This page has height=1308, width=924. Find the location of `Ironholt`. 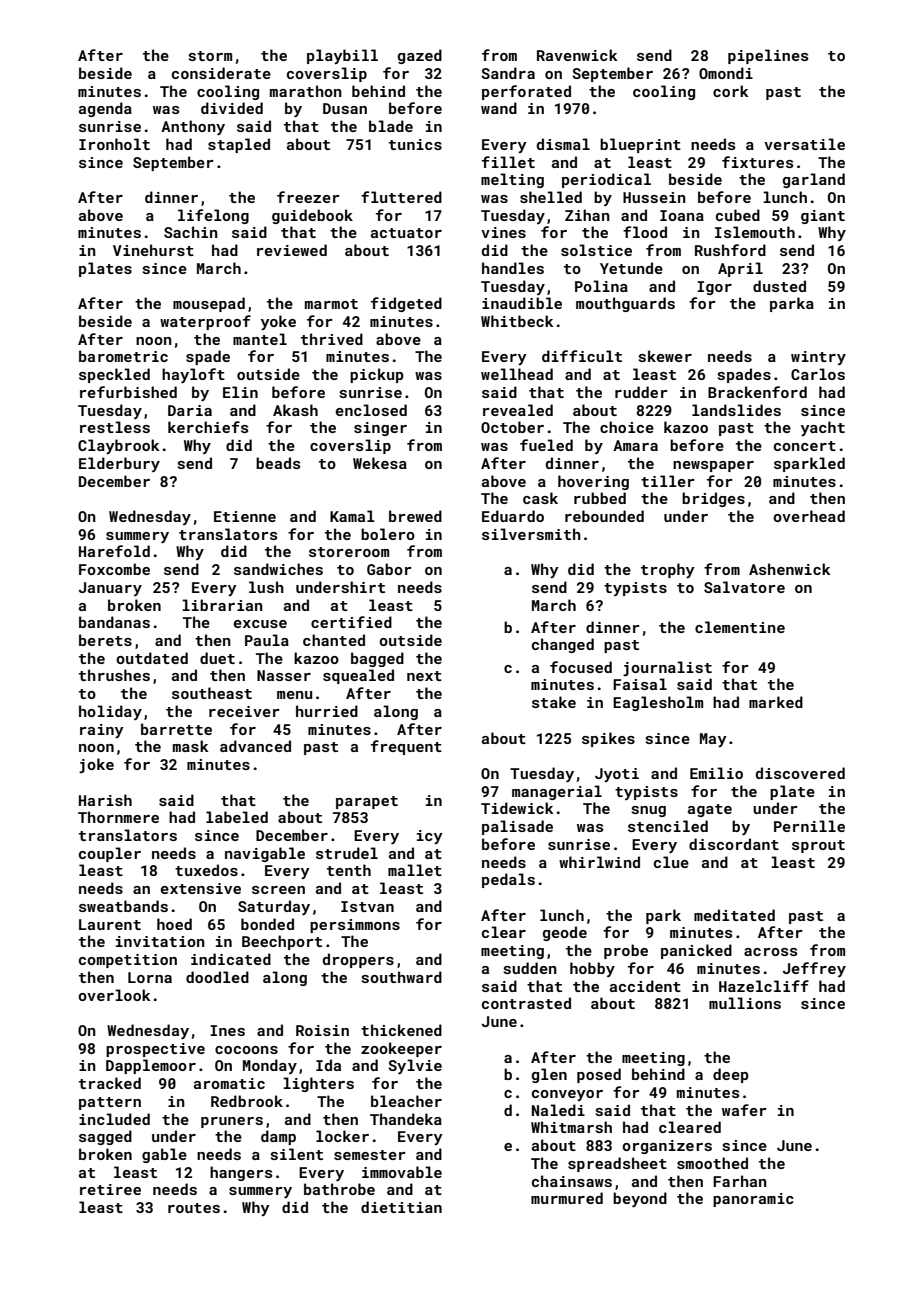

Ironholt is located at coordinates (114, 144).
